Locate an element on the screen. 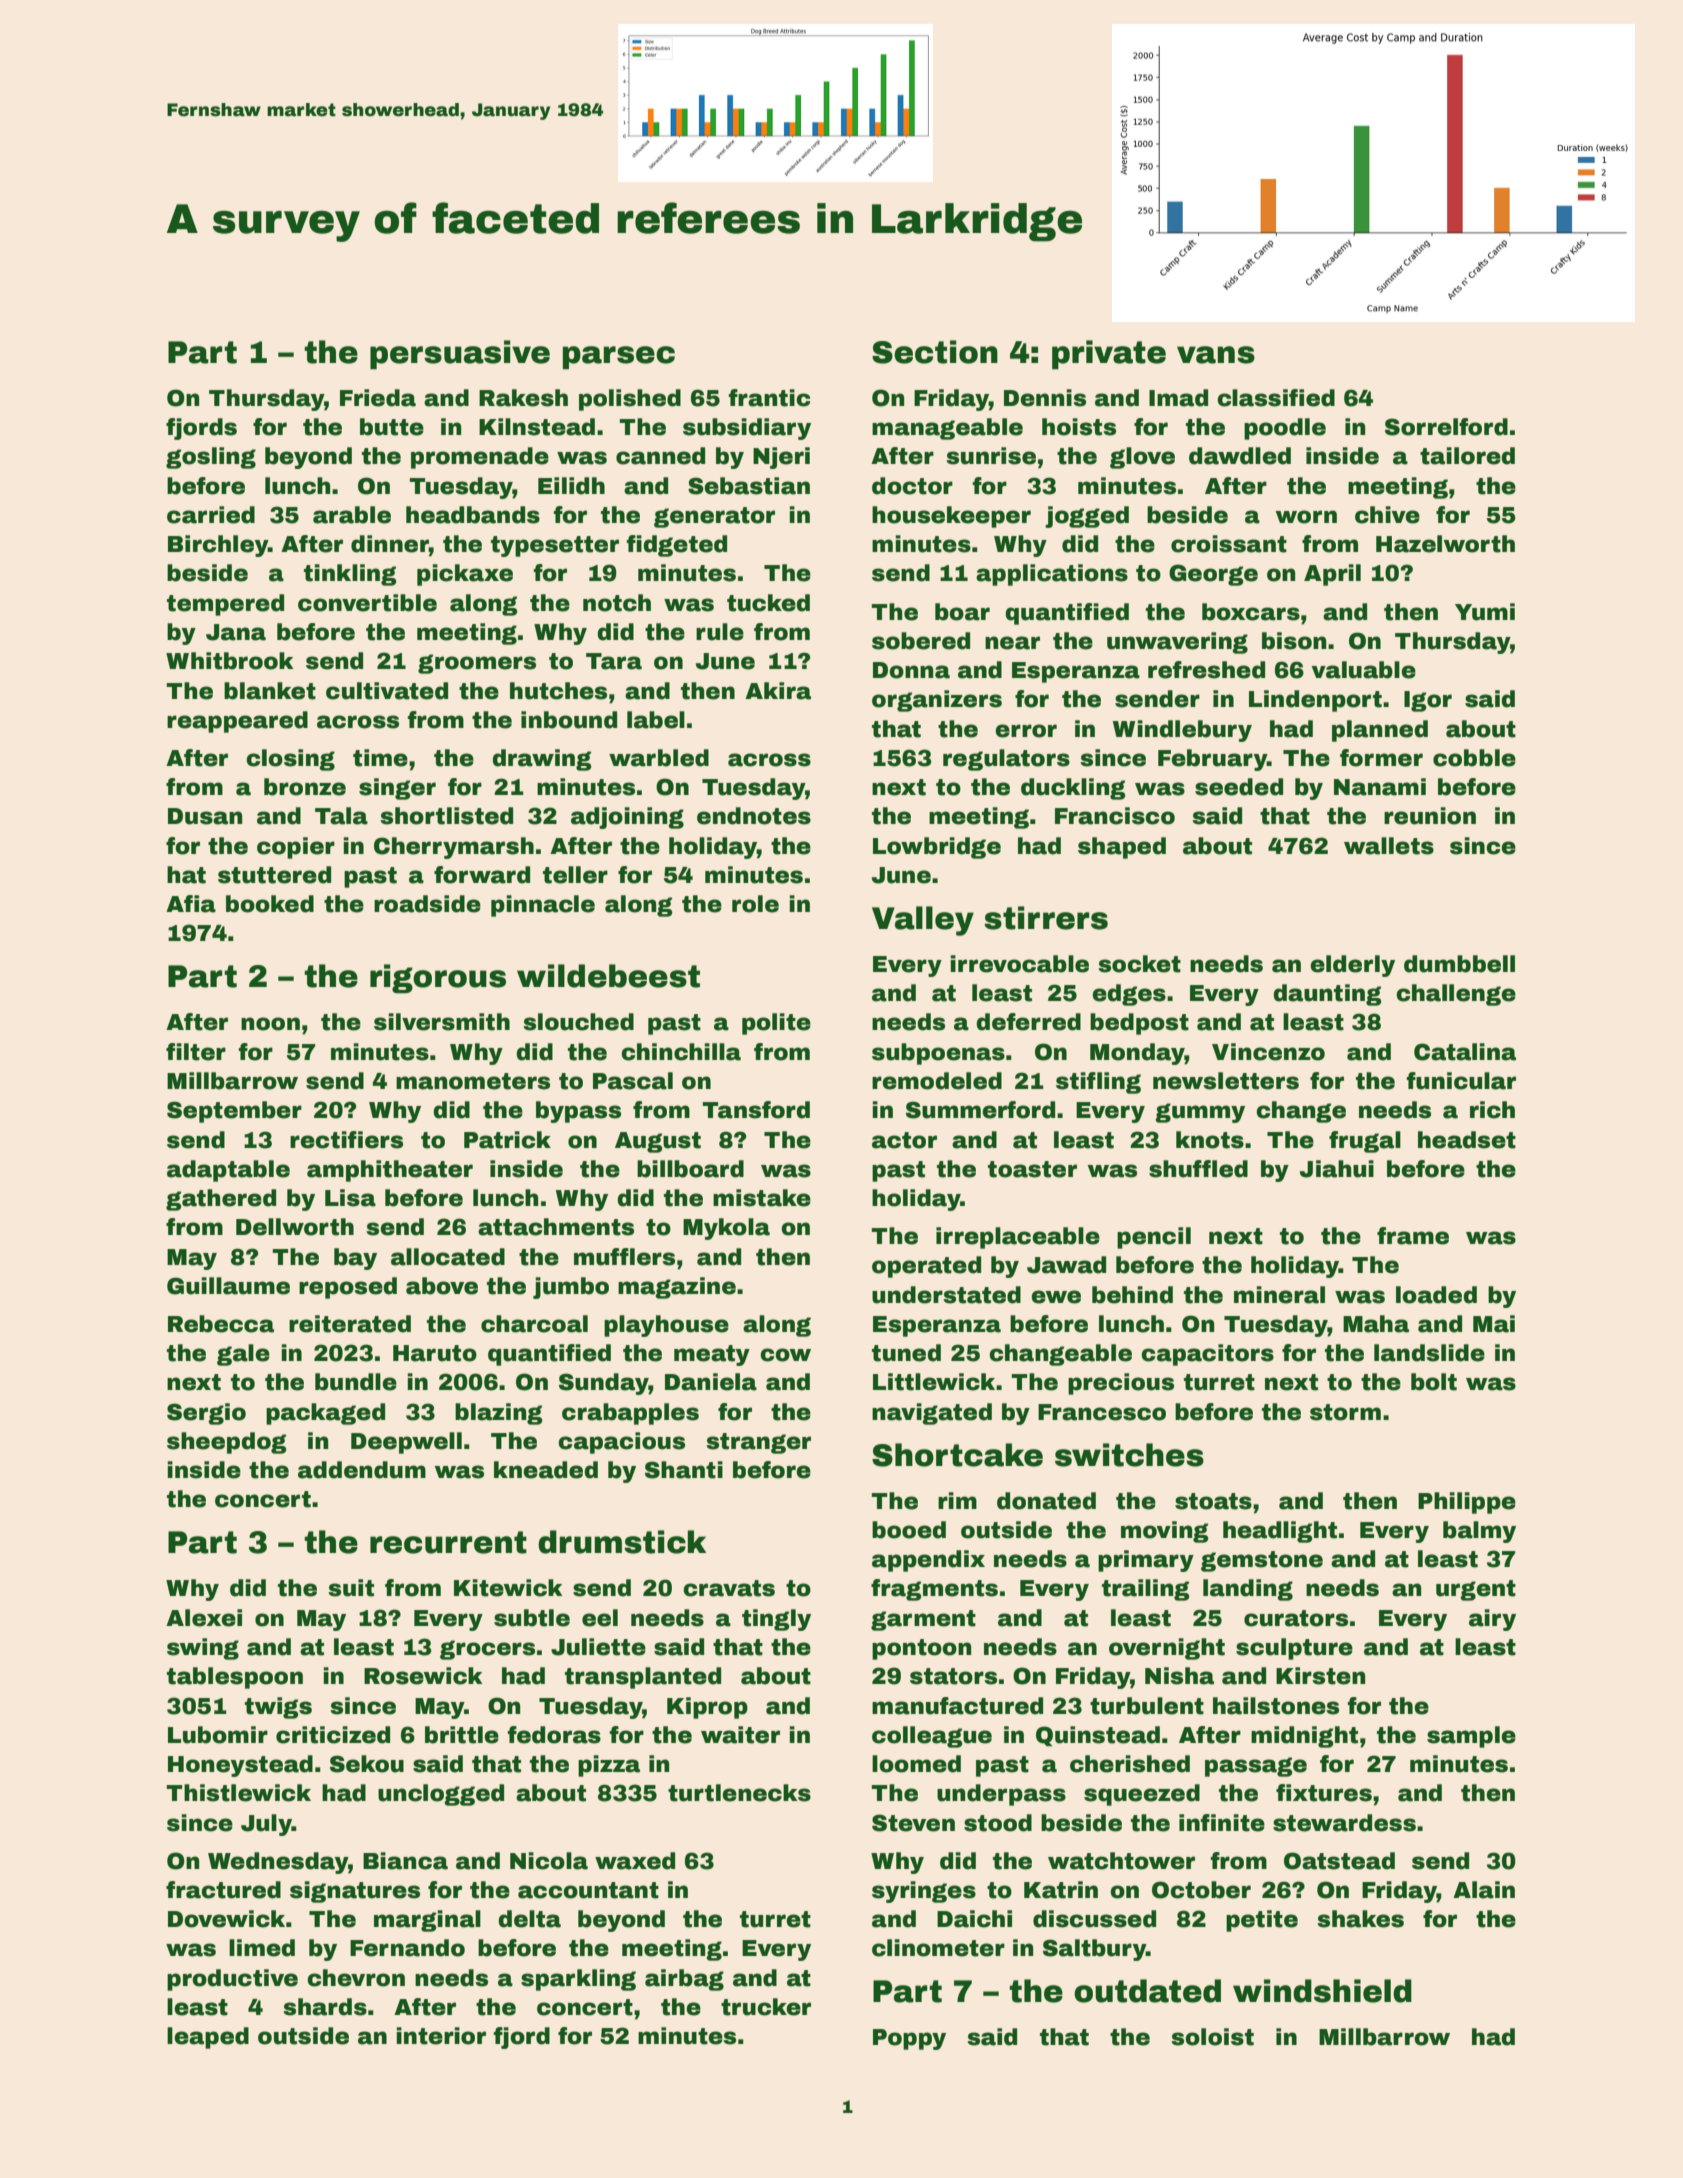 Image resolution: width=1683 pixels, height=2178 pixels. endnotes is located at coordinates (754, 816).
